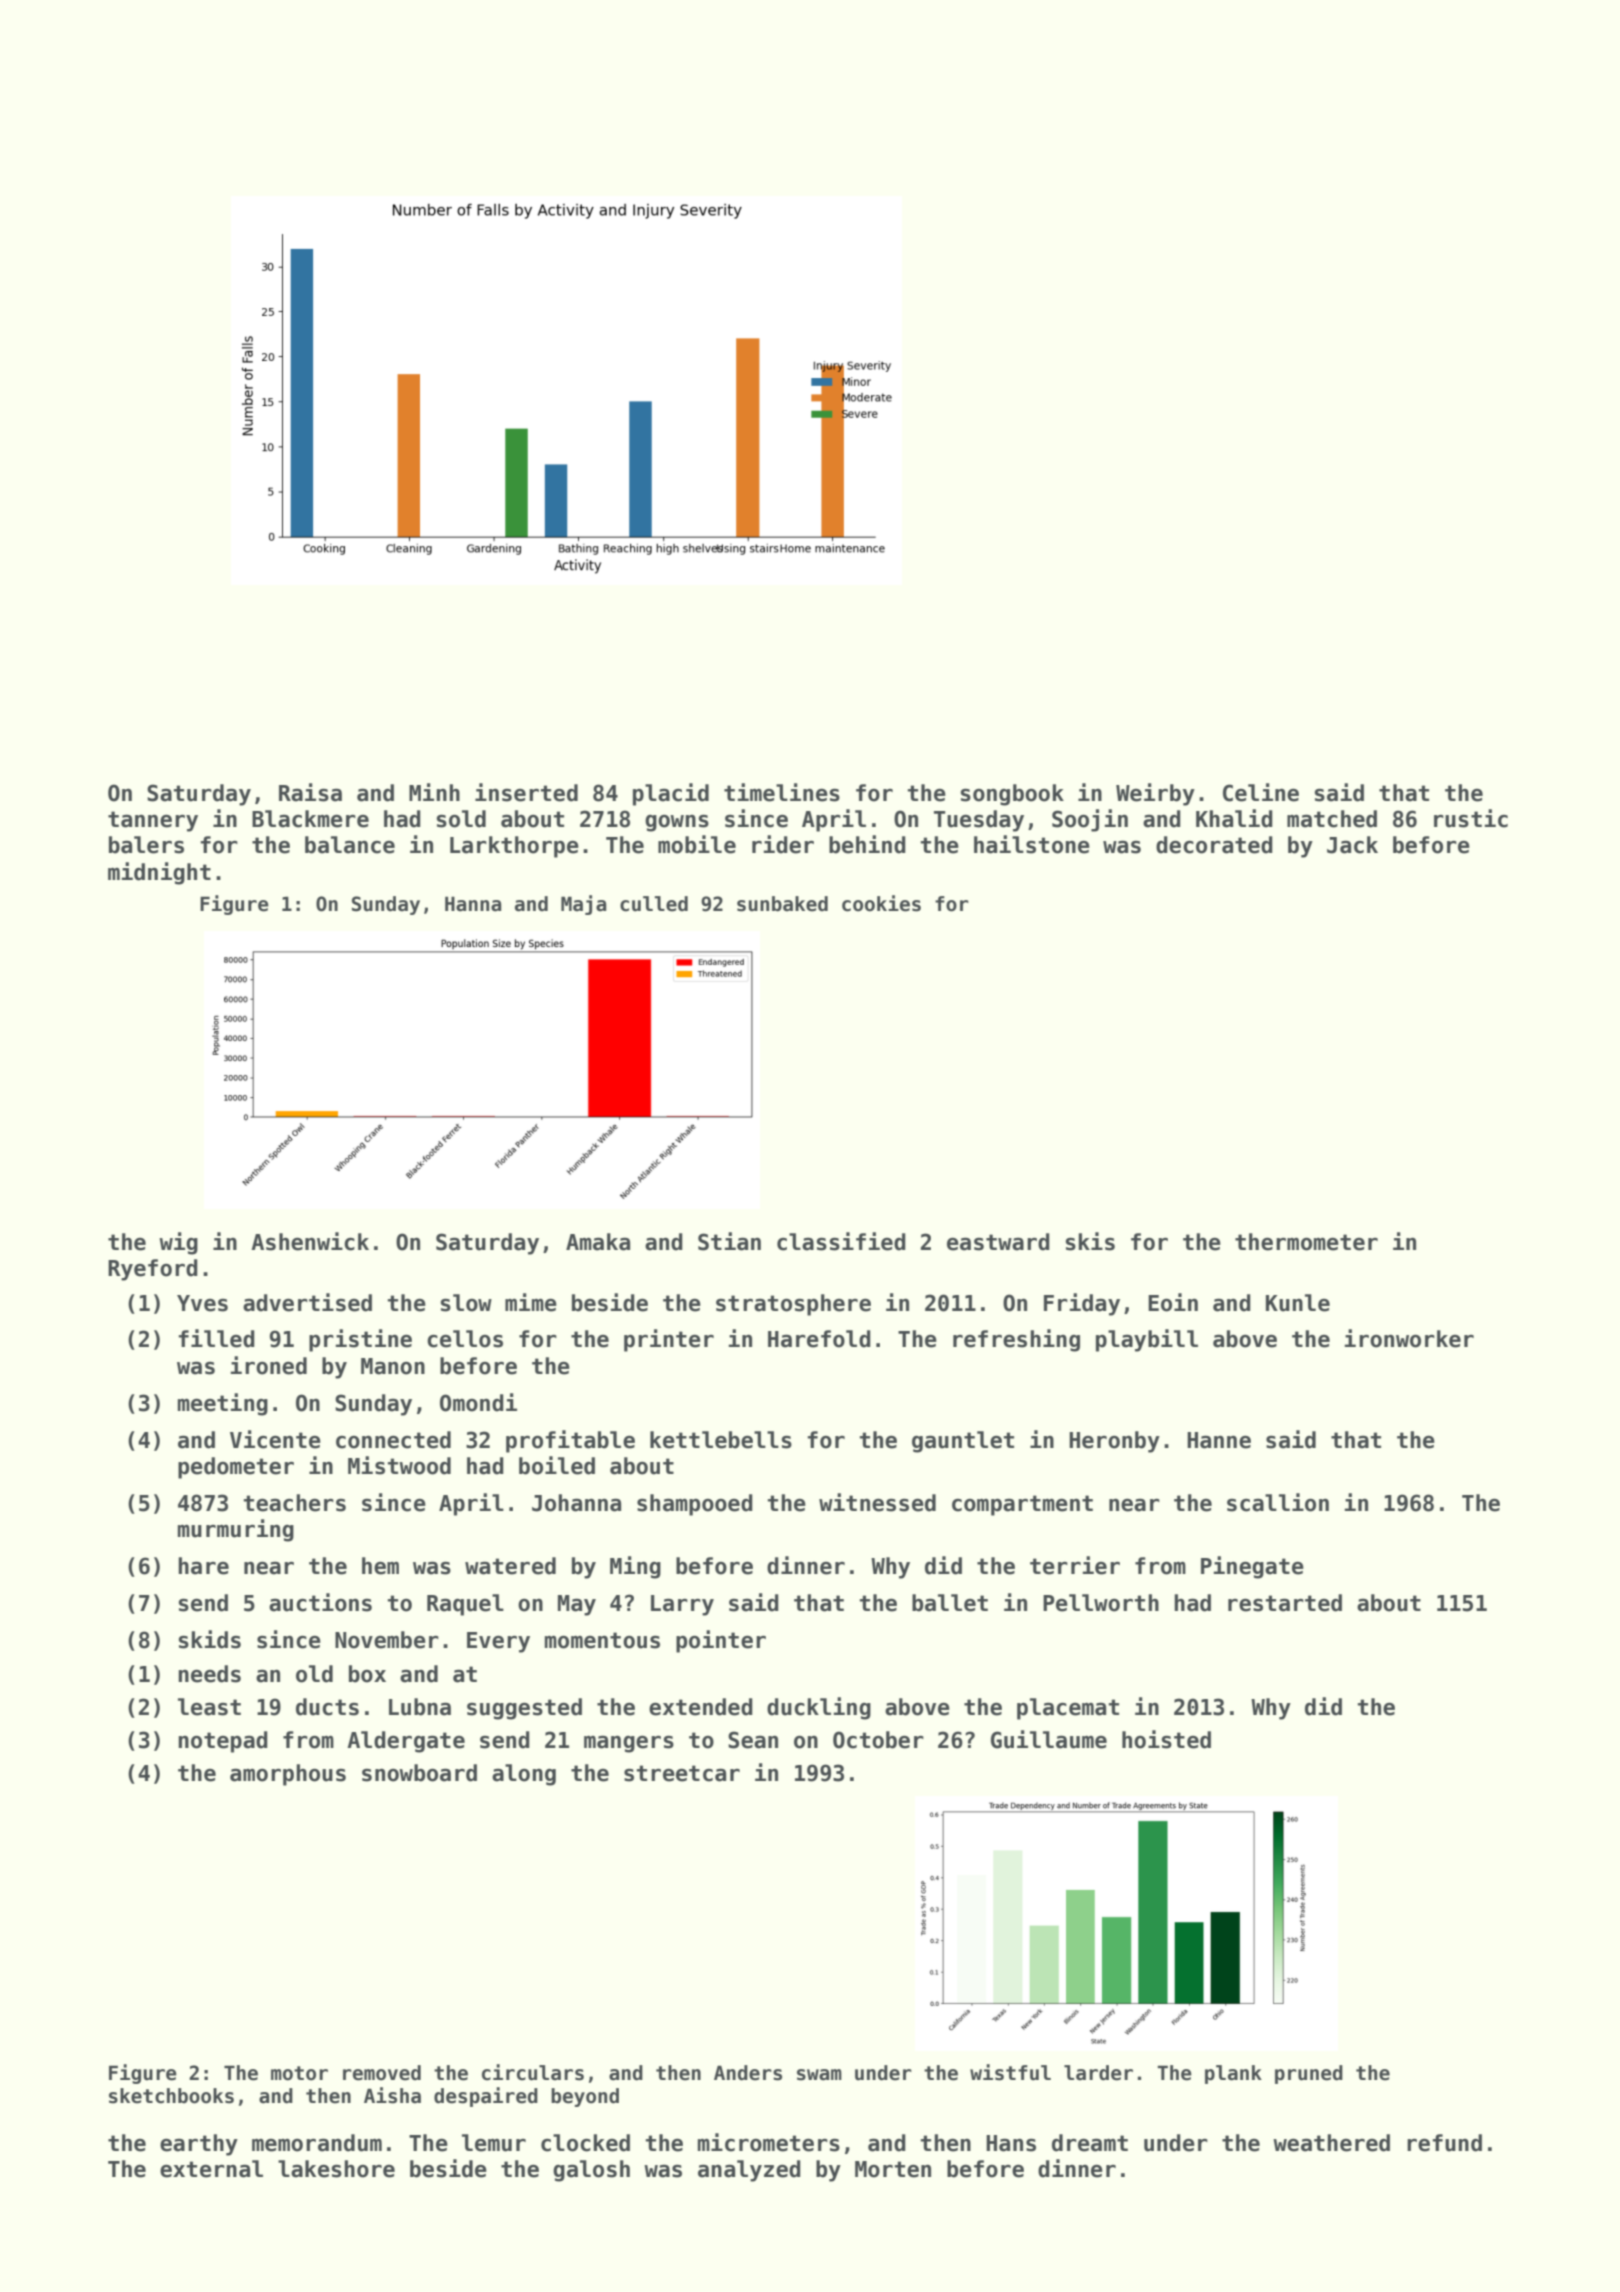 This image has width=1620, height=2292. I want to click on tannery, so click(153, 821).
